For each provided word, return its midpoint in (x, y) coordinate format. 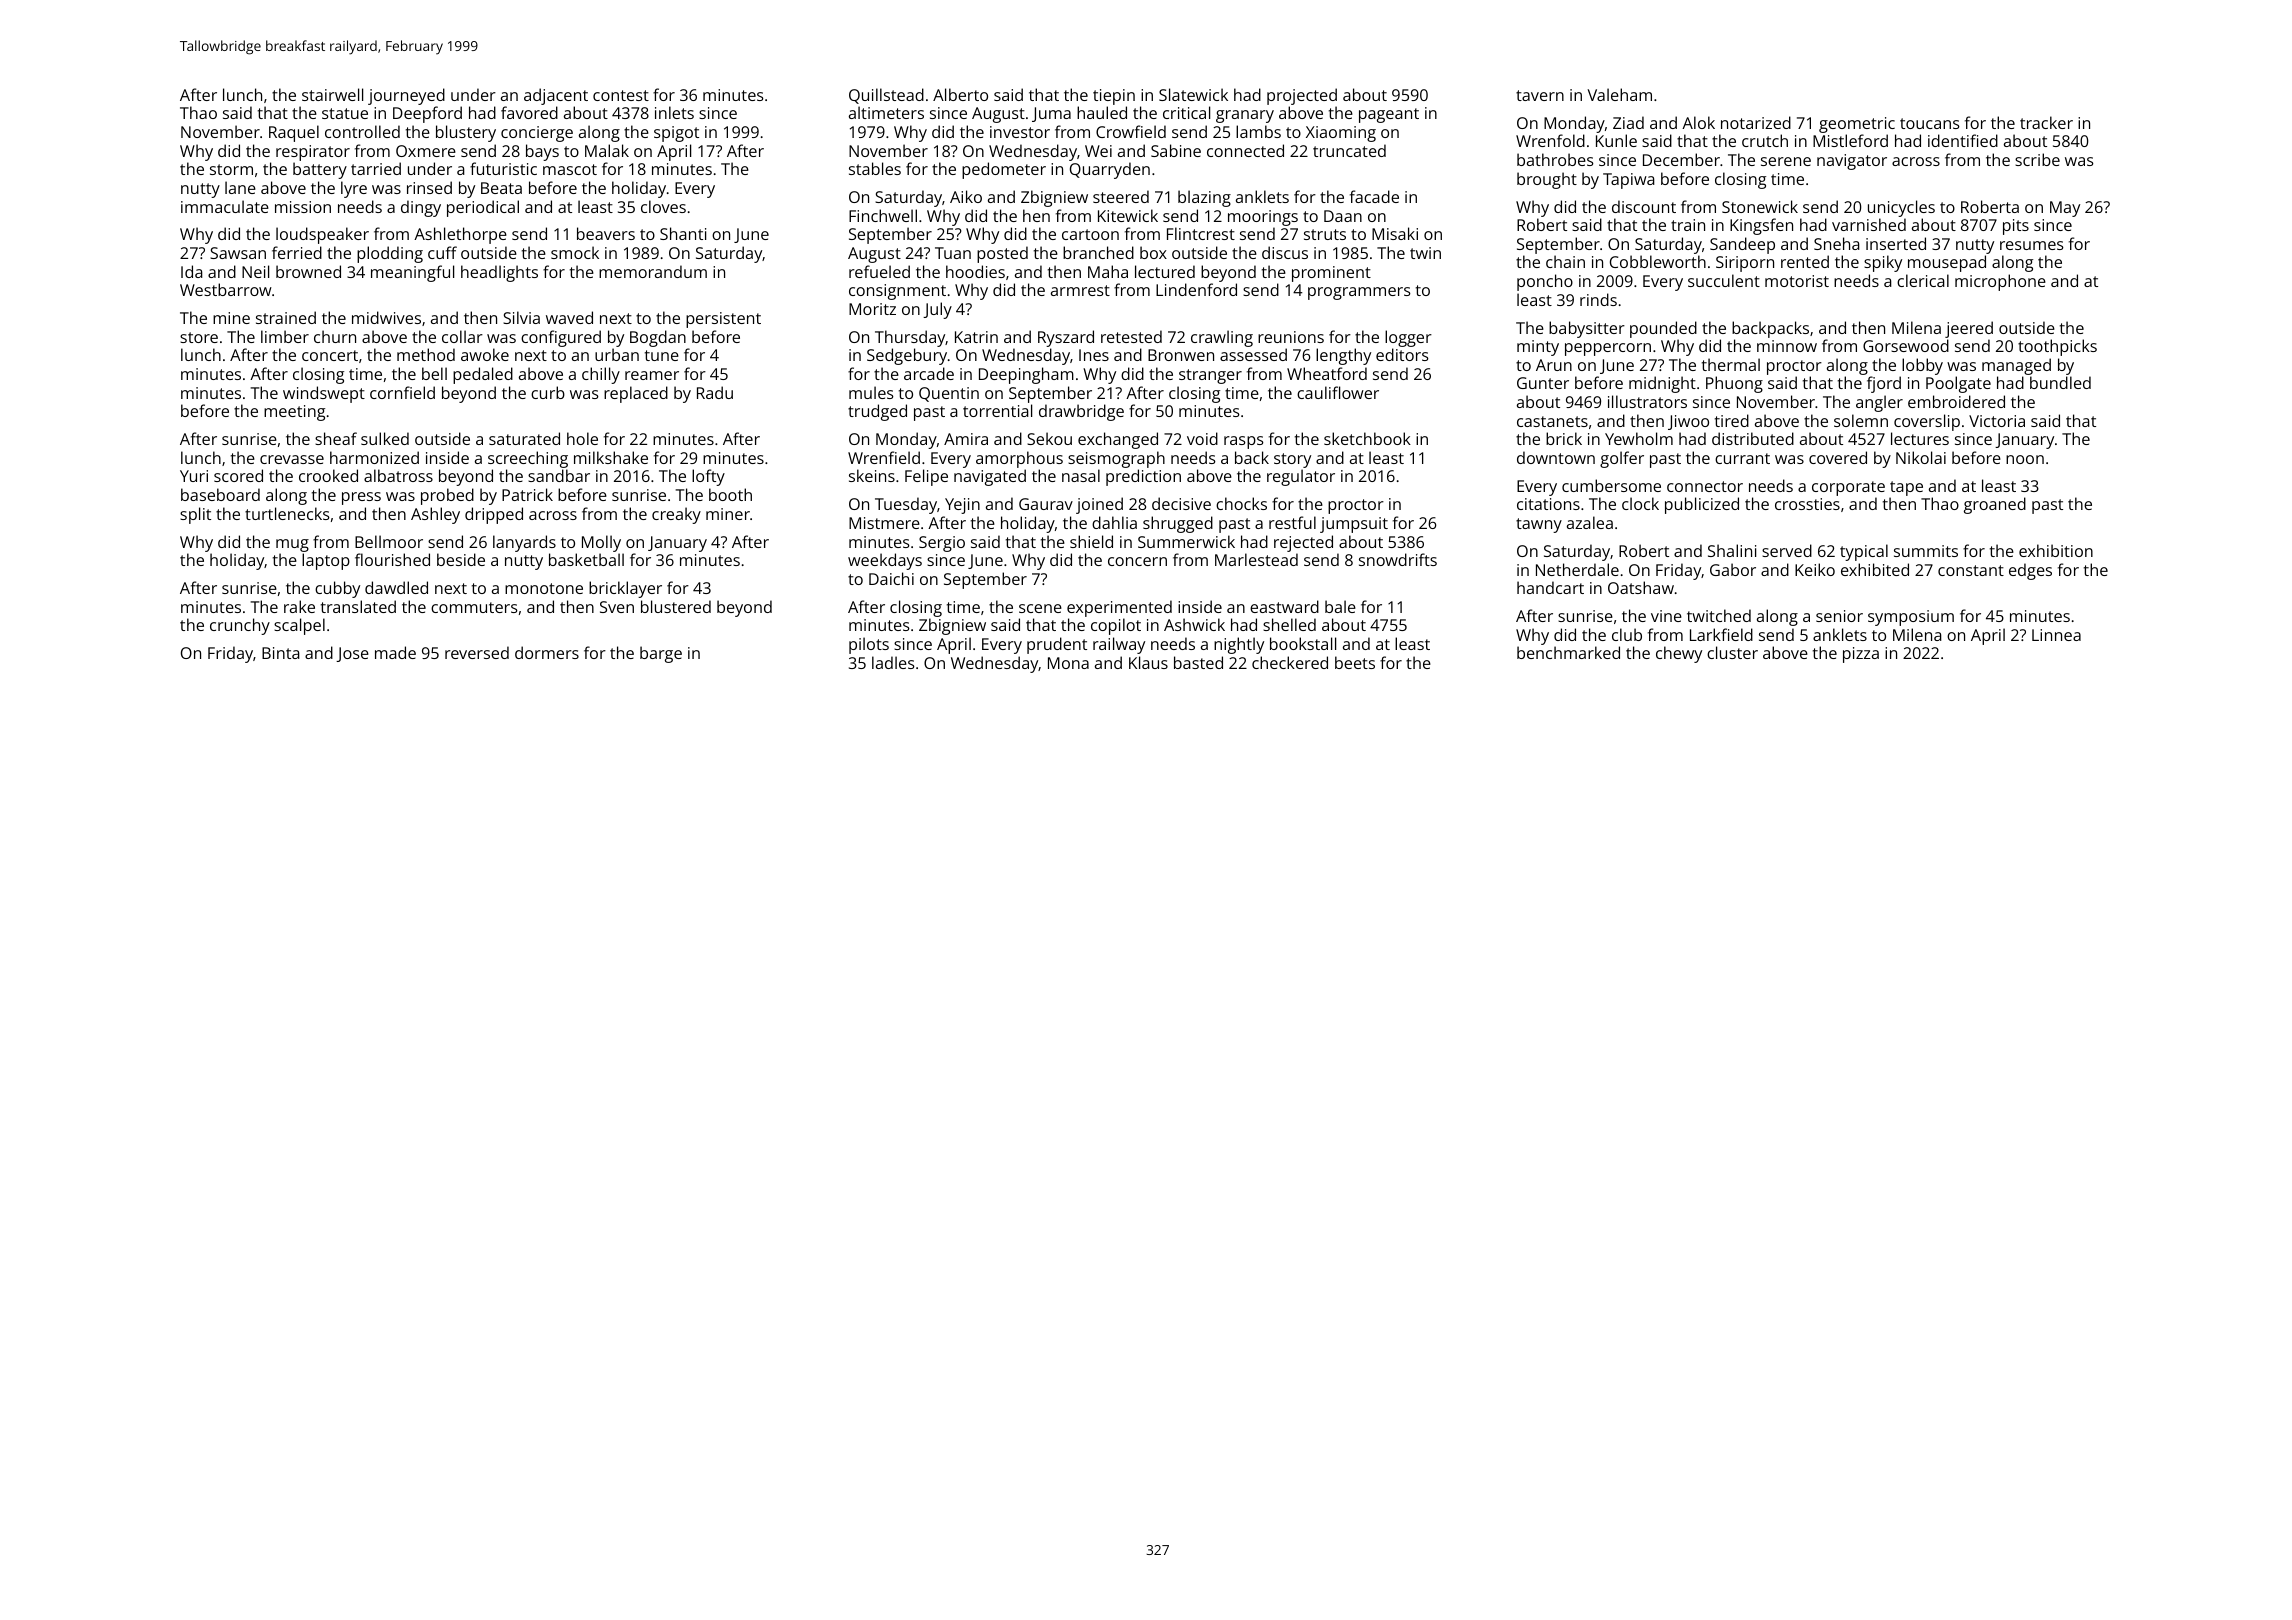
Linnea (2056, 635)
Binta (281, 653)
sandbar (559, 475)
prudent (1057, 645)
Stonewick (1760, 206)
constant (1971, 570)
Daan (1343, 216)
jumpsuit (1354, 525)
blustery (466, 133)
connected (1245, 150)
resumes (2032, 245)
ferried (297, 252)
